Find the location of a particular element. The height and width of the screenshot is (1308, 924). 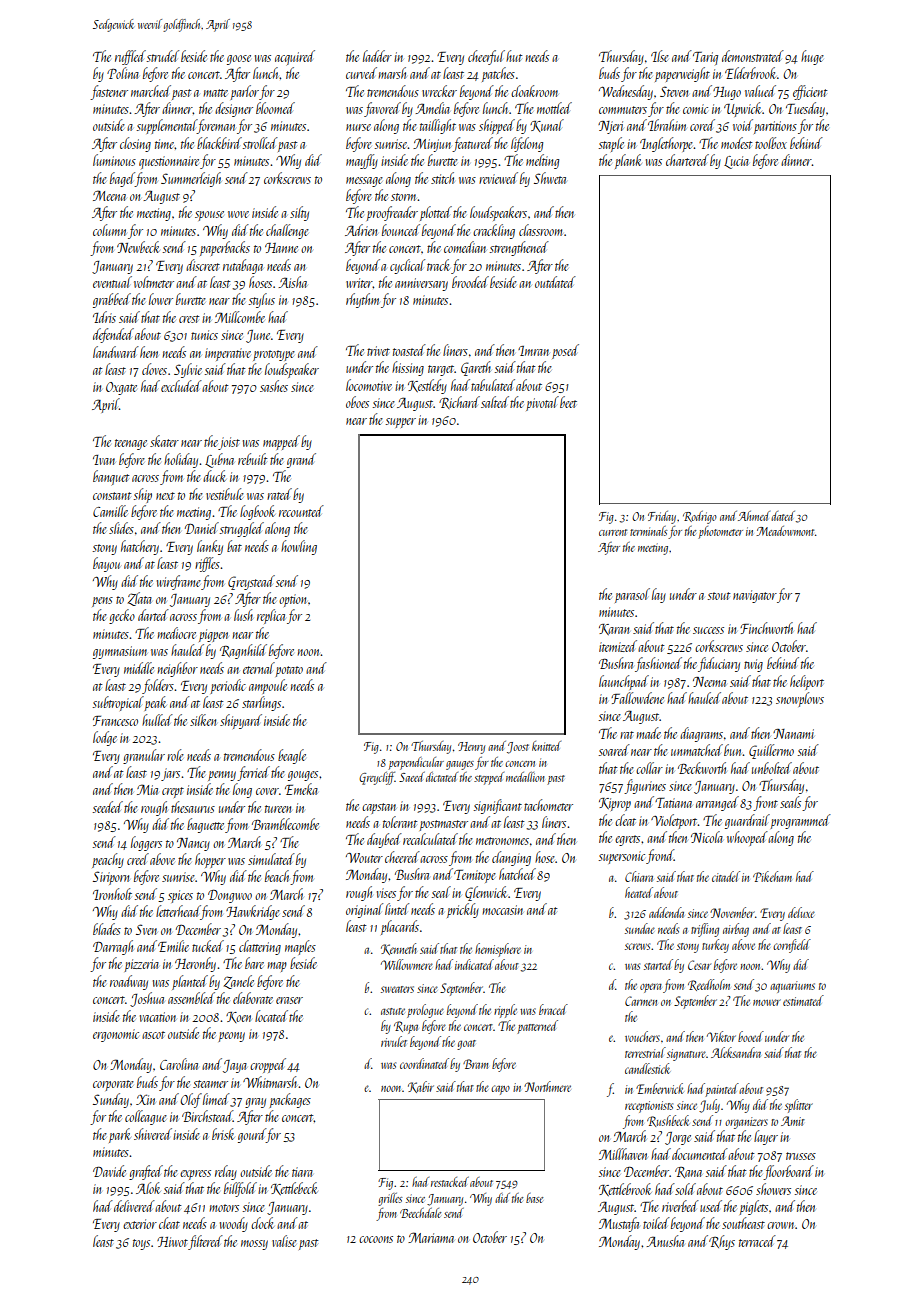

silken is located at coordinates (203, 720).
